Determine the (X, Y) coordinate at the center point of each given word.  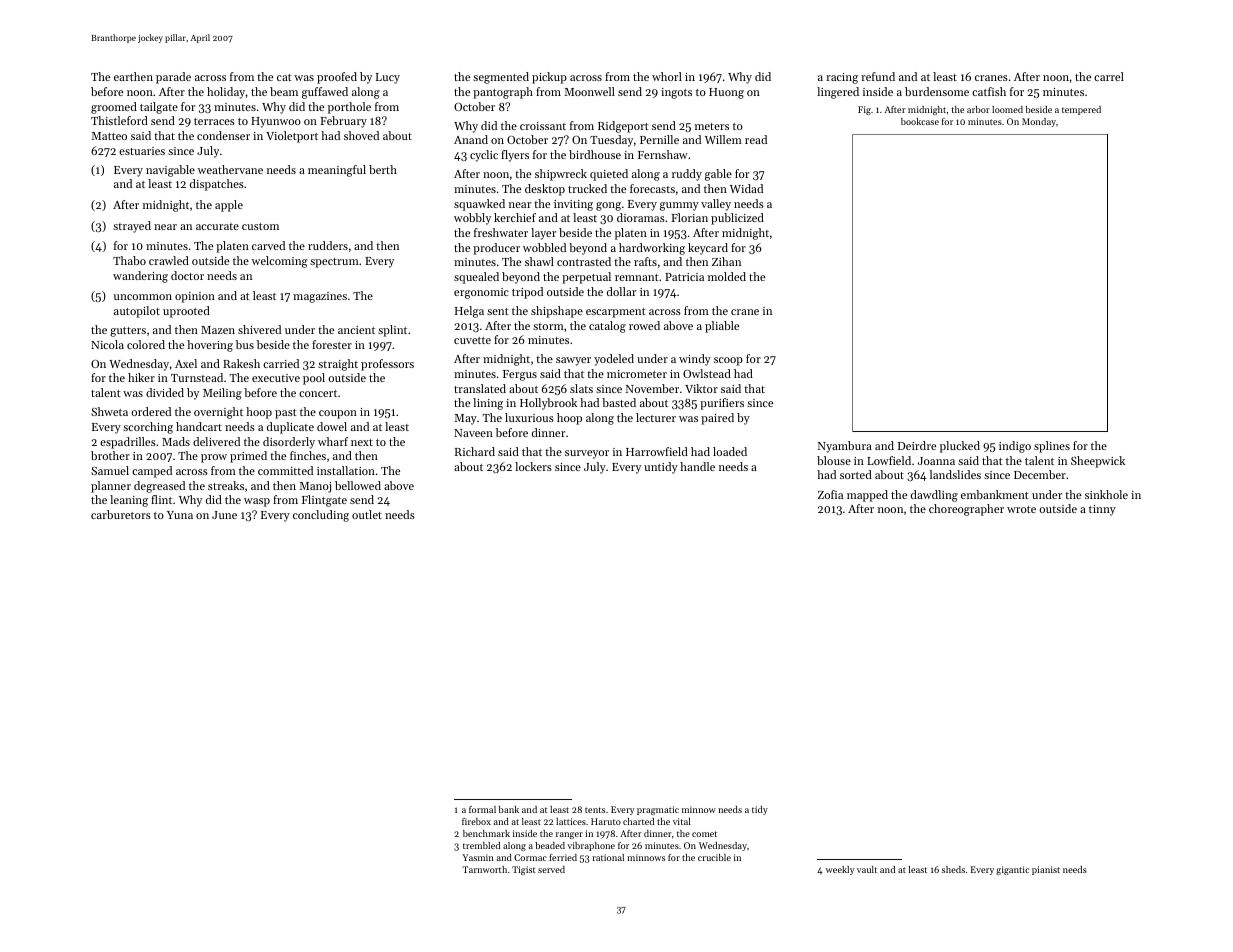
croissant (543, 126)
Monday (1039, 122)
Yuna (180, 515)
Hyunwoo (276, 122)
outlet (367, 514)
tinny (1102, 510)
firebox (476, 821)
